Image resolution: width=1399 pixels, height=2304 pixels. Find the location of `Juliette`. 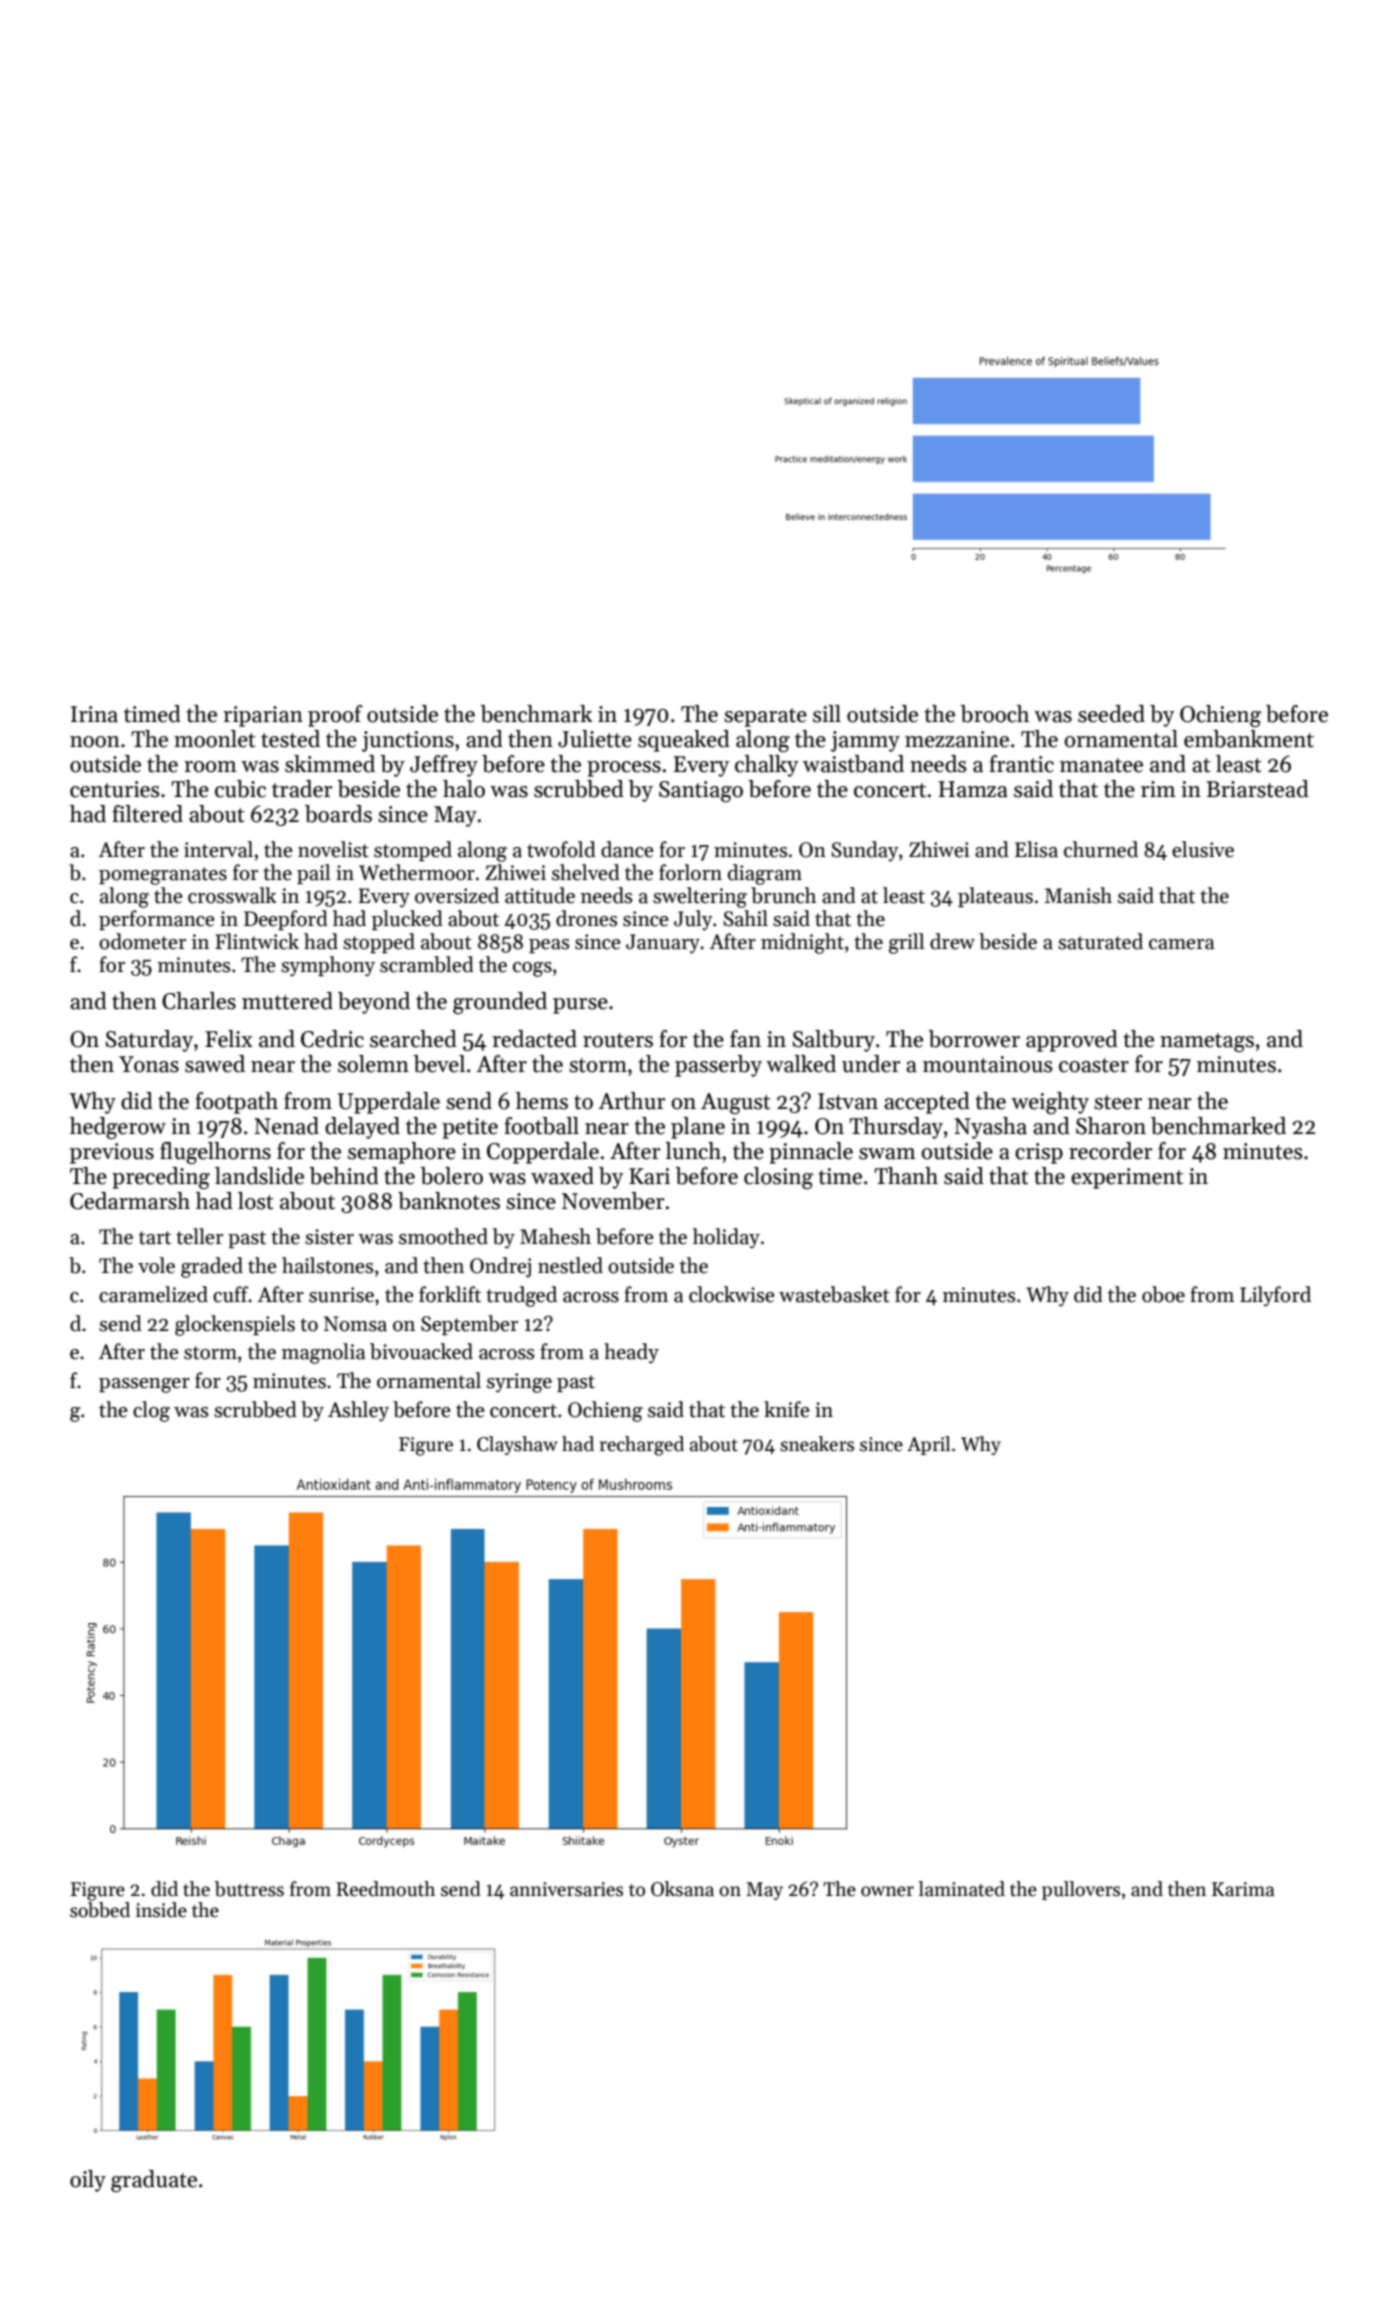

Juliette is located at coordinates (595, 739).
